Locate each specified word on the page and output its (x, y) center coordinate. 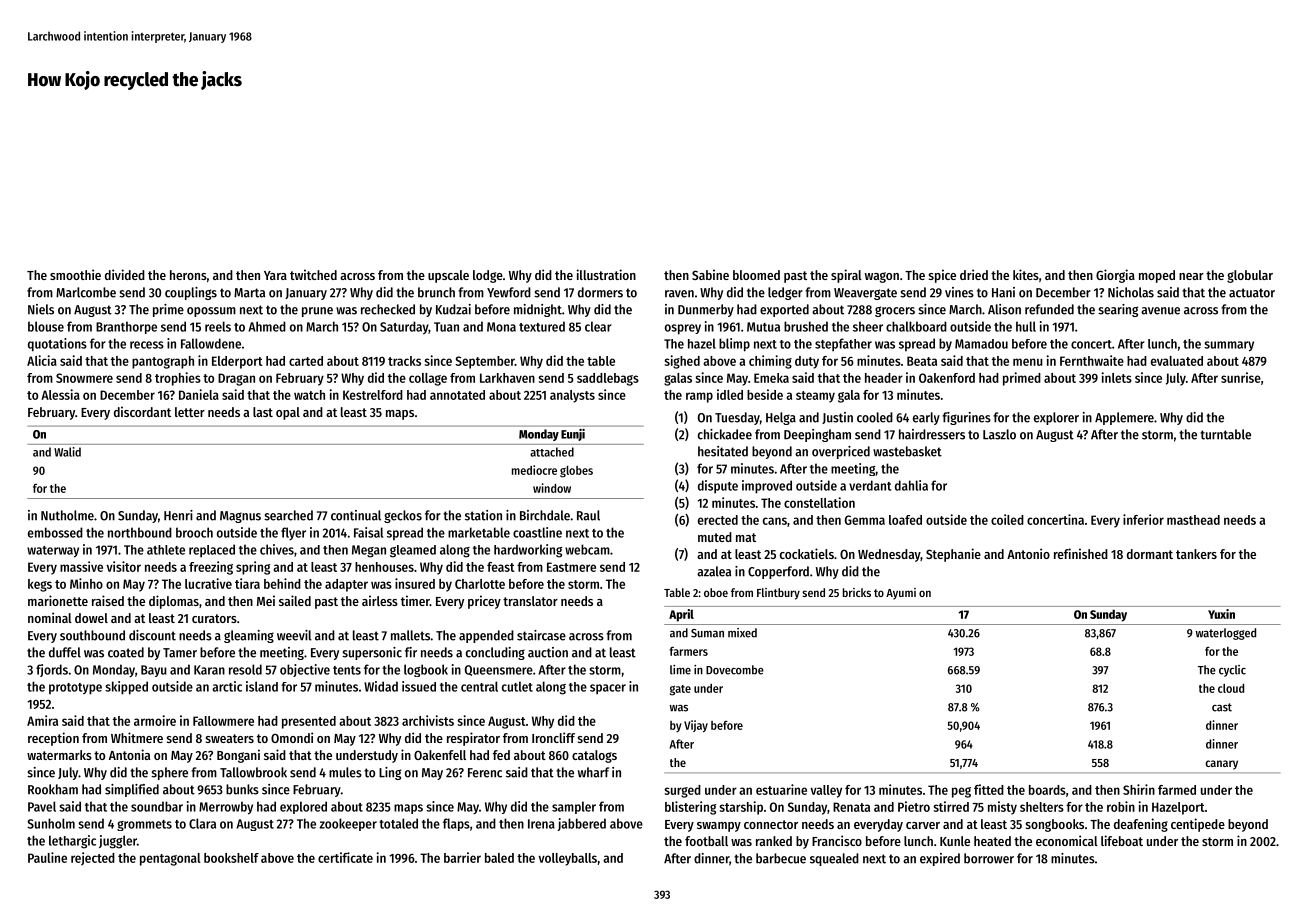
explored (303, 807)
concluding (495, 653)
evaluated (1177, 361)
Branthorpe (126, 327)
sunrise (1241, 377)
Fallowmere (223, 721)
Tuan (446, 327)
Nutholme (67, 515)
